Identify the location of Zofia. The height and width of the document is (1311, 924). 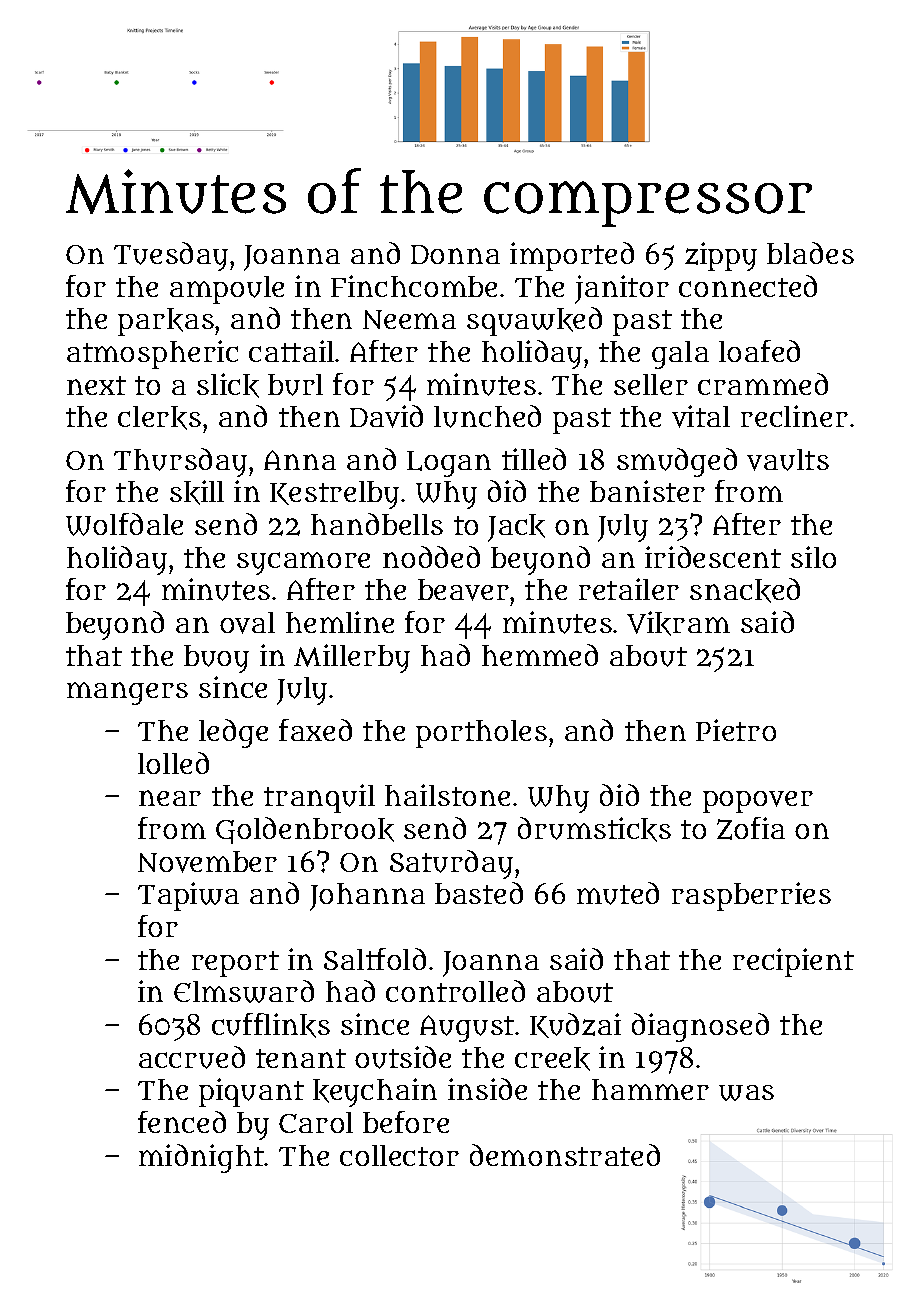
(751, 828).
